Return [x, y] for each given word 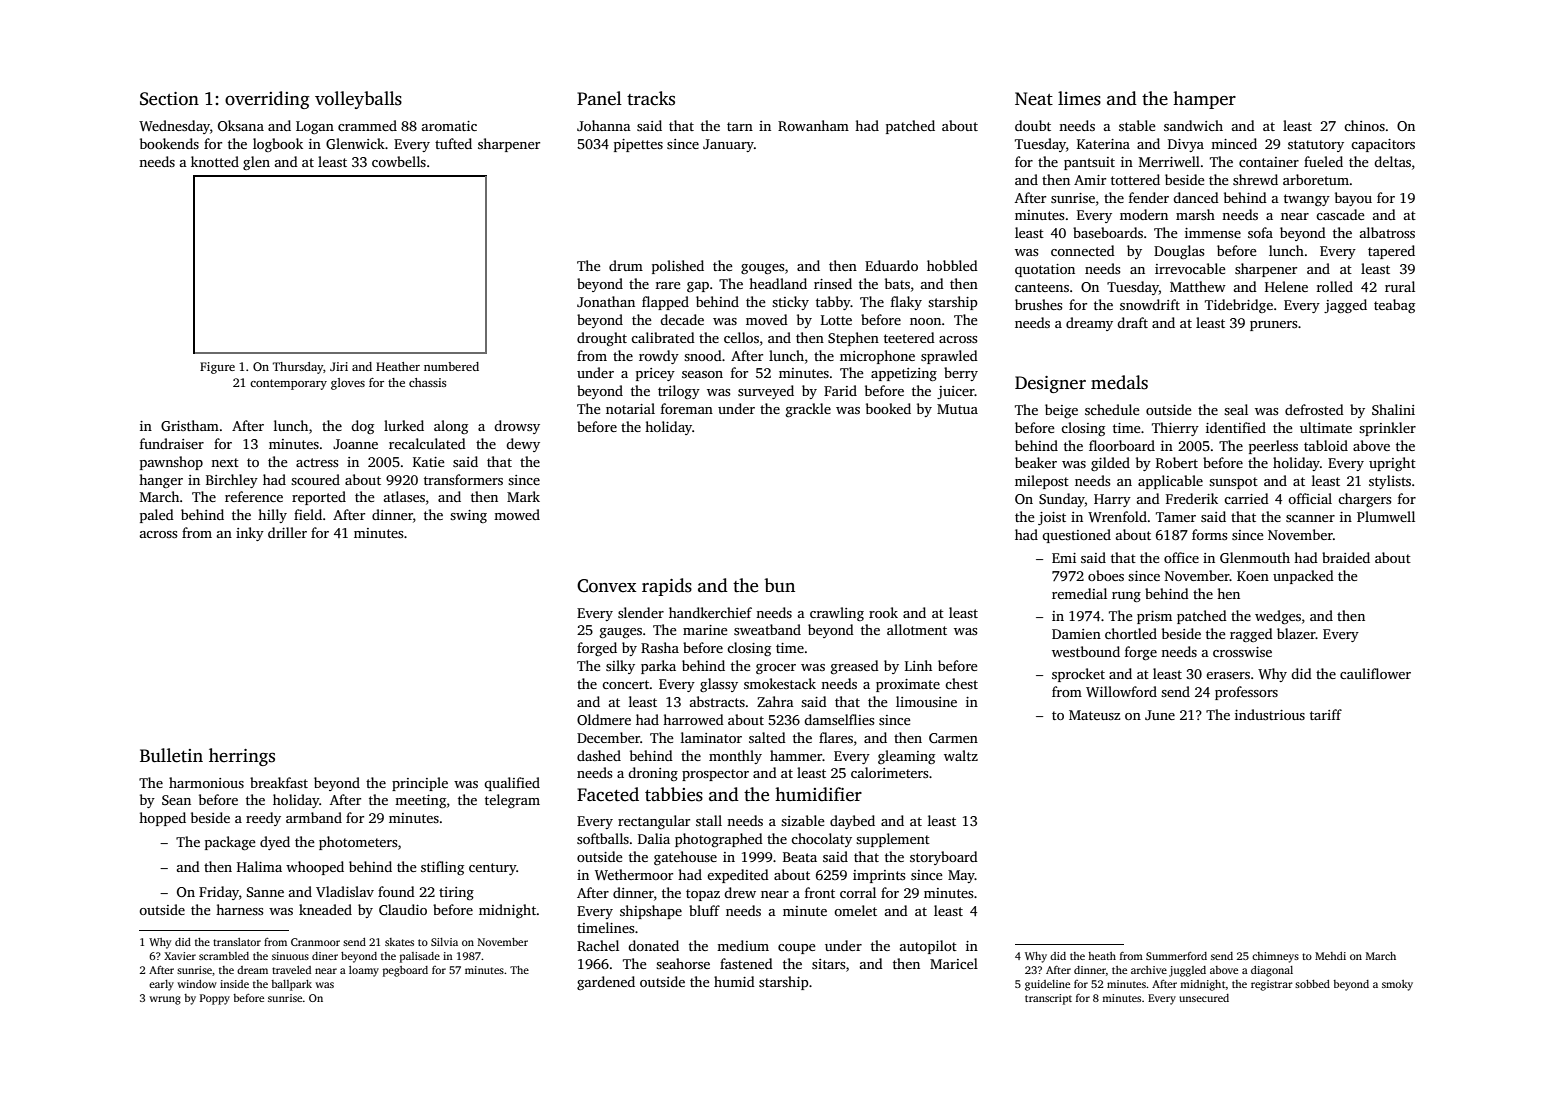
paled [157, 516]
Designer [1050, 384]
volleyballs [358, 100]
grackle [808, 410]
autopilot [928, 947]
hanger [161, 481]
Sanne [265, 892]
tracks [651, 98]
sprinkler [1387, 429]
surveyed [766, 392]
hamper [1204, 100]
